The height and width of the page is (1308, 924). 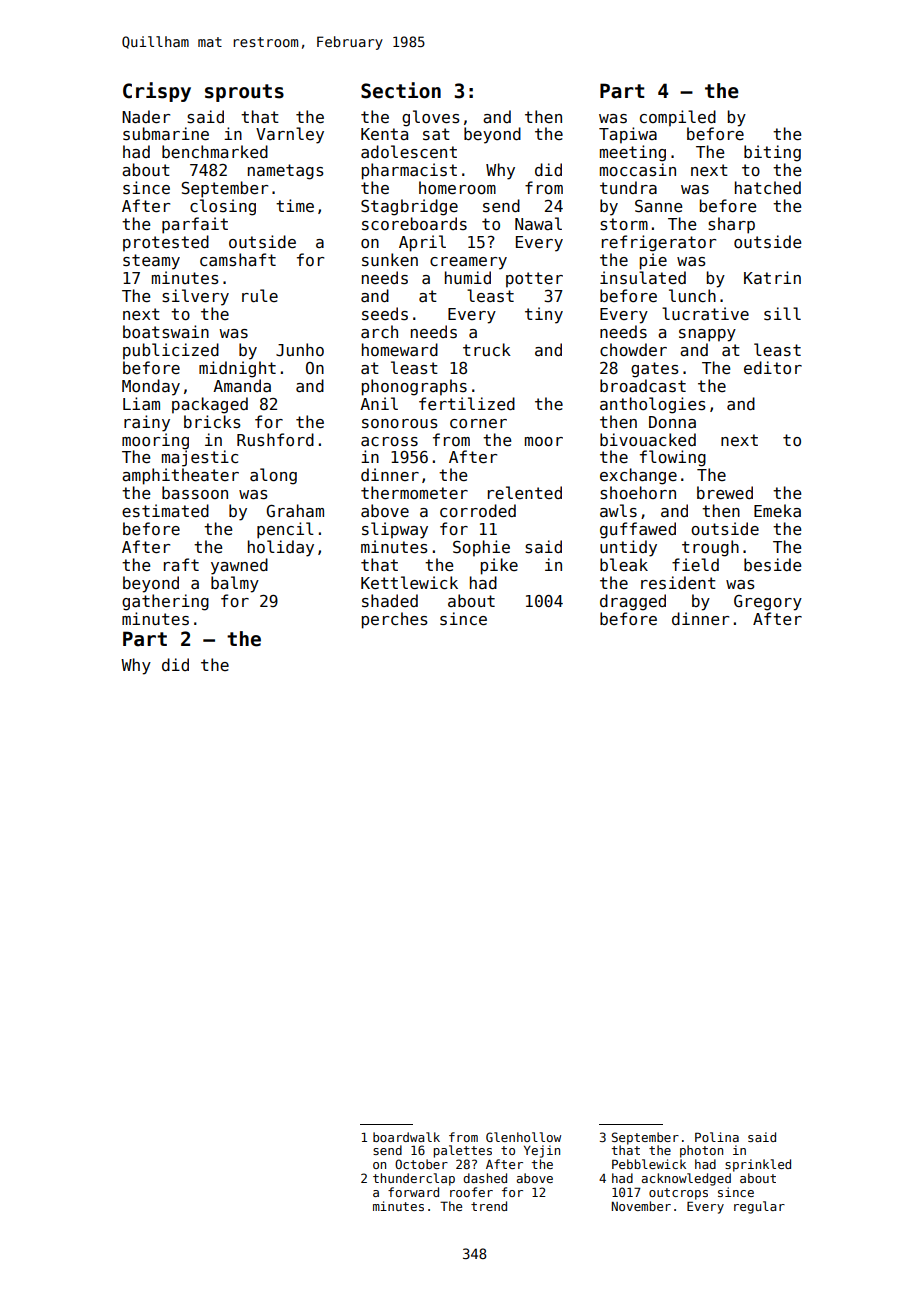 What do you see at coordinates (678, 118) in the page?
I see `compiled` at bounding box center [678, 118].
